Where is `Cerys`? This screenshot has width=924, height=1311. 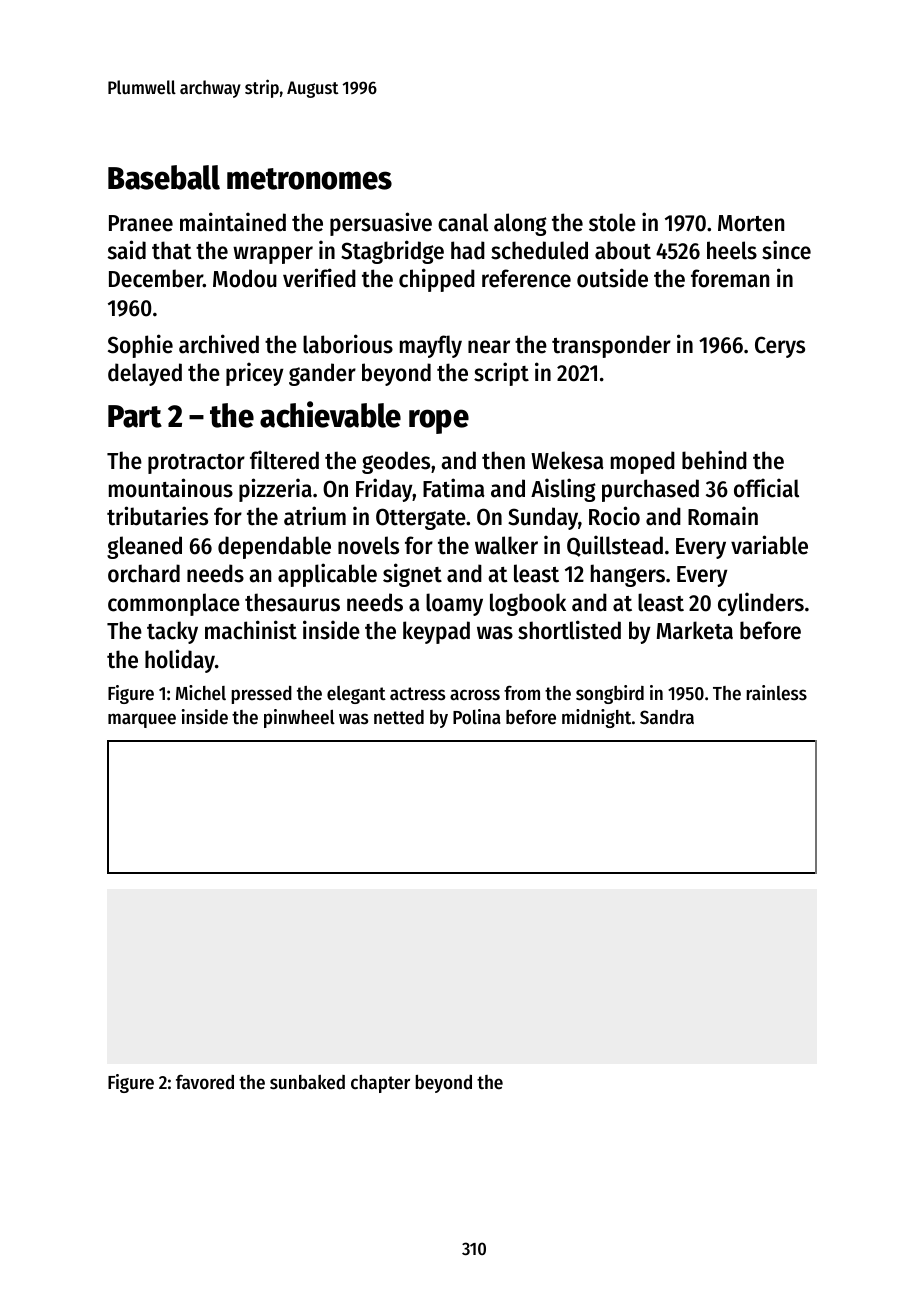 Cerys is located at coordinates (780, 347).
